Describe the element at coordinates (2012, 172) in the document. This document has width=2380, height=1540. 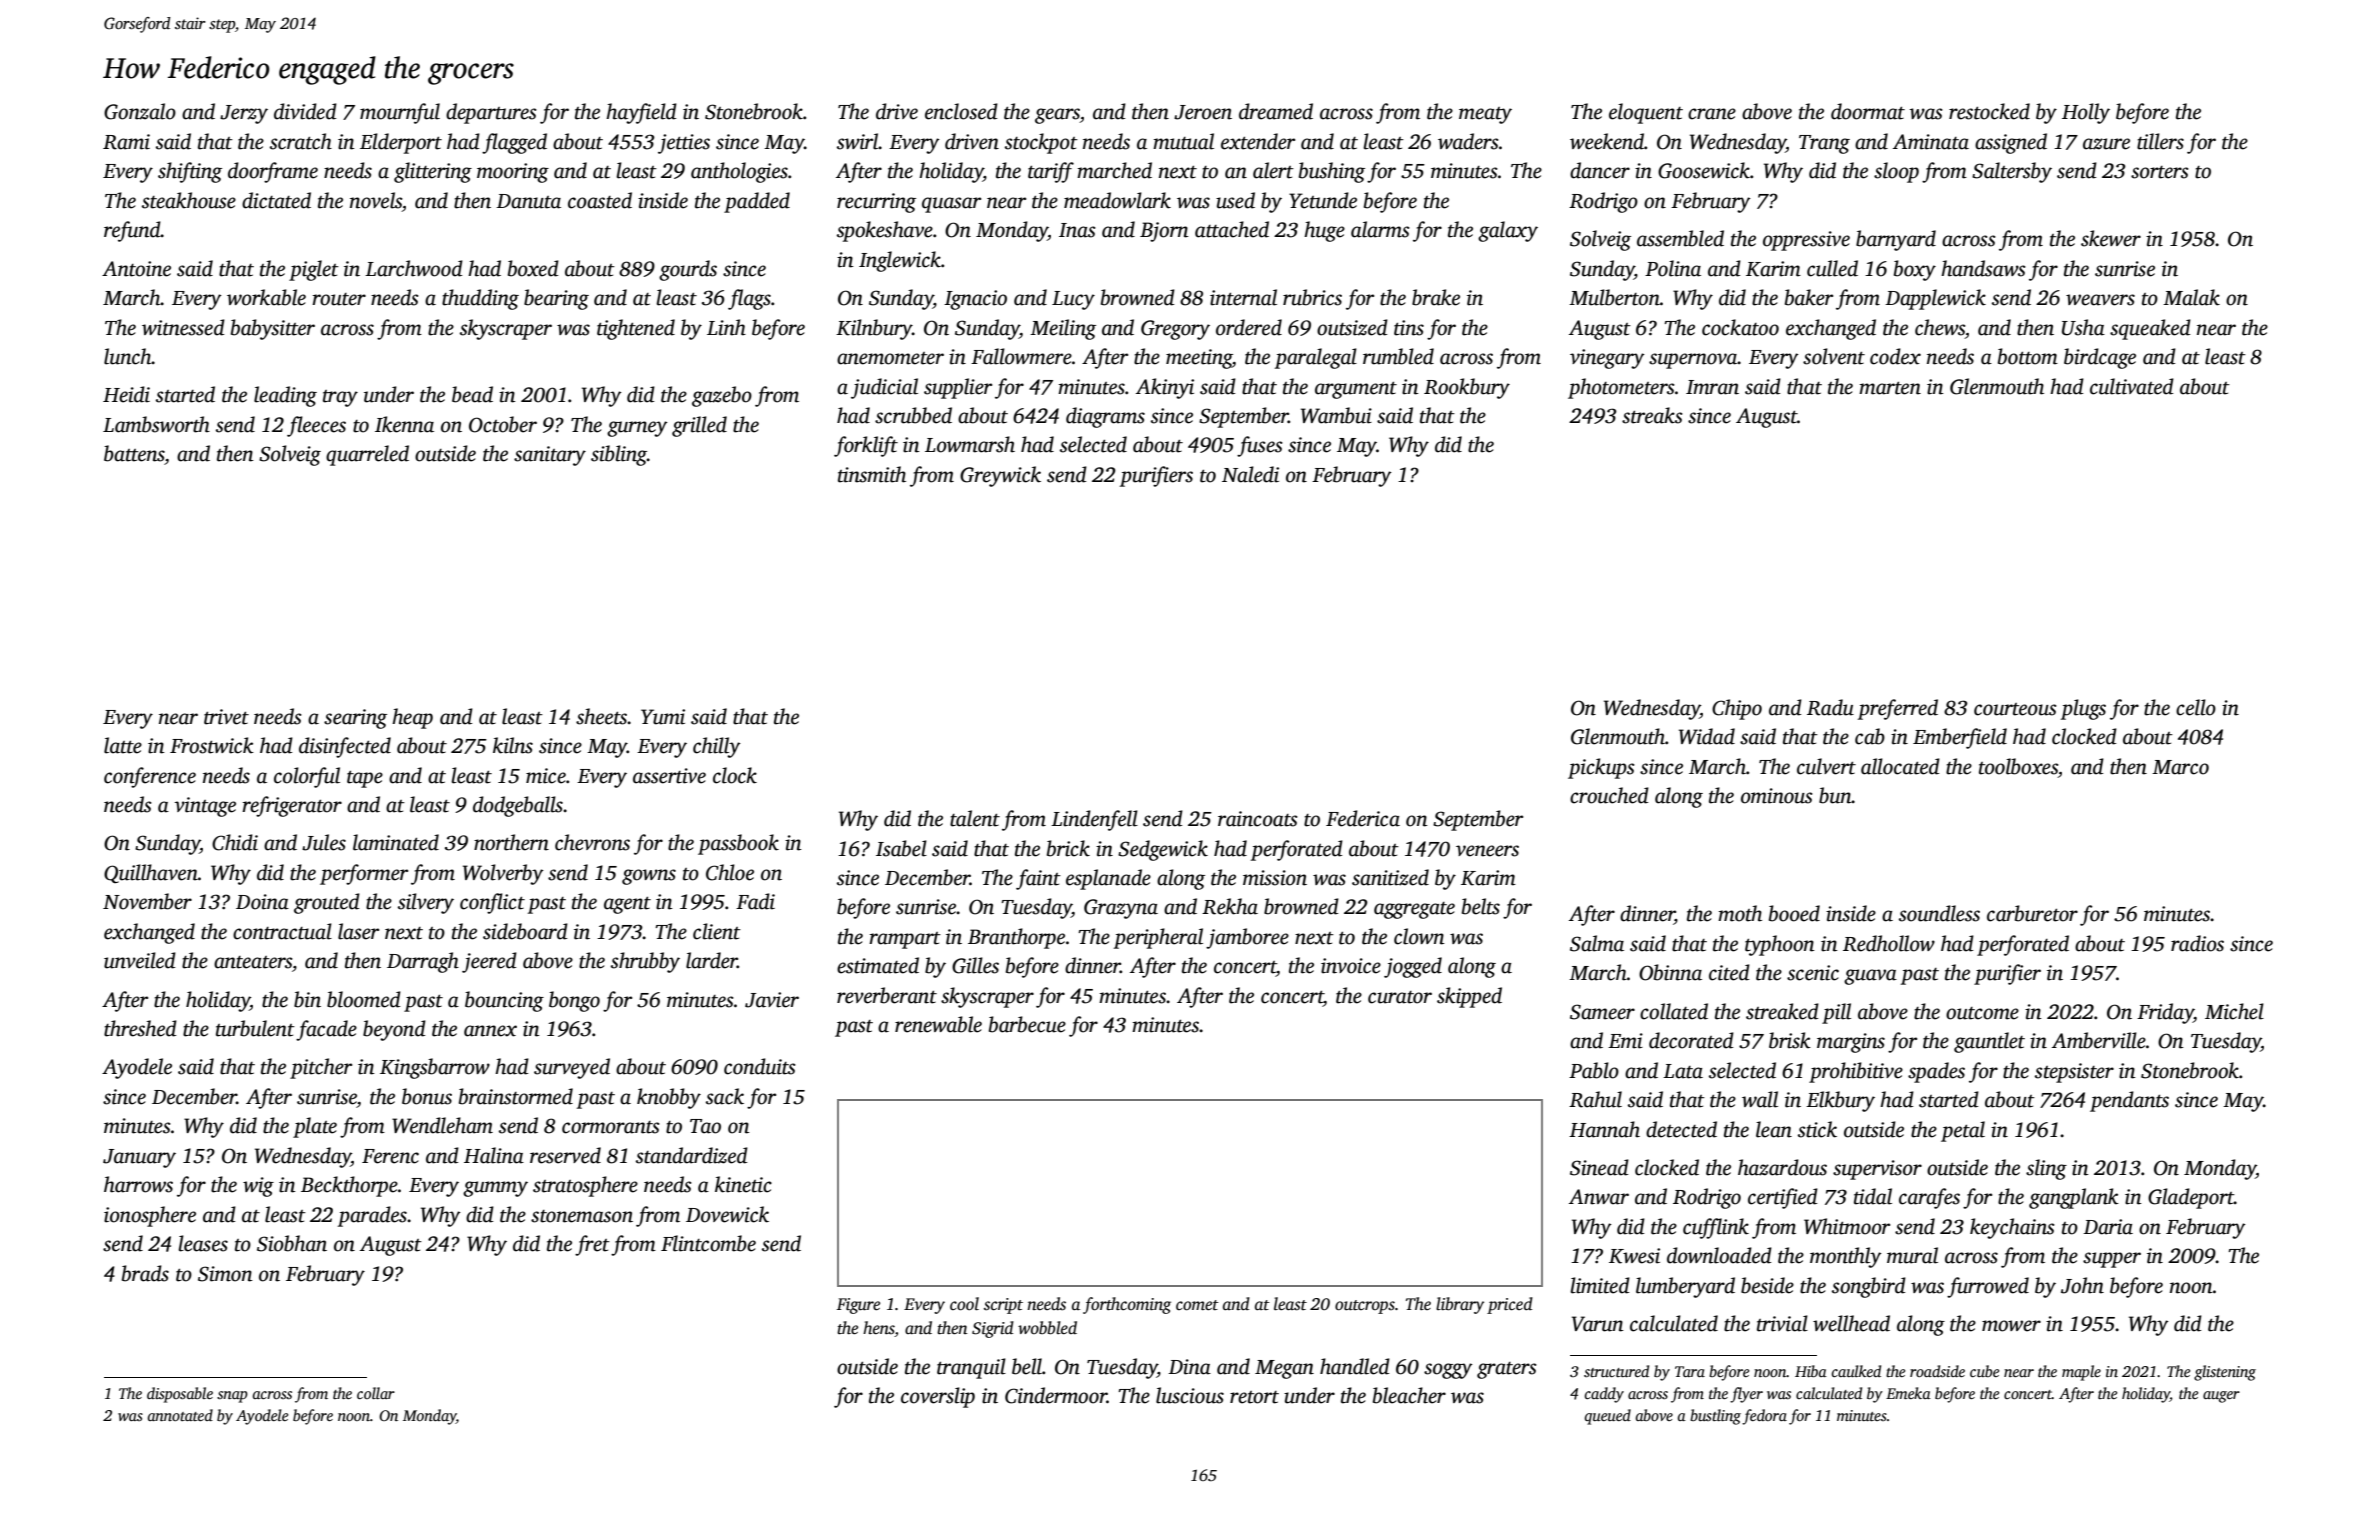
I see `Saltersby` at that location.
